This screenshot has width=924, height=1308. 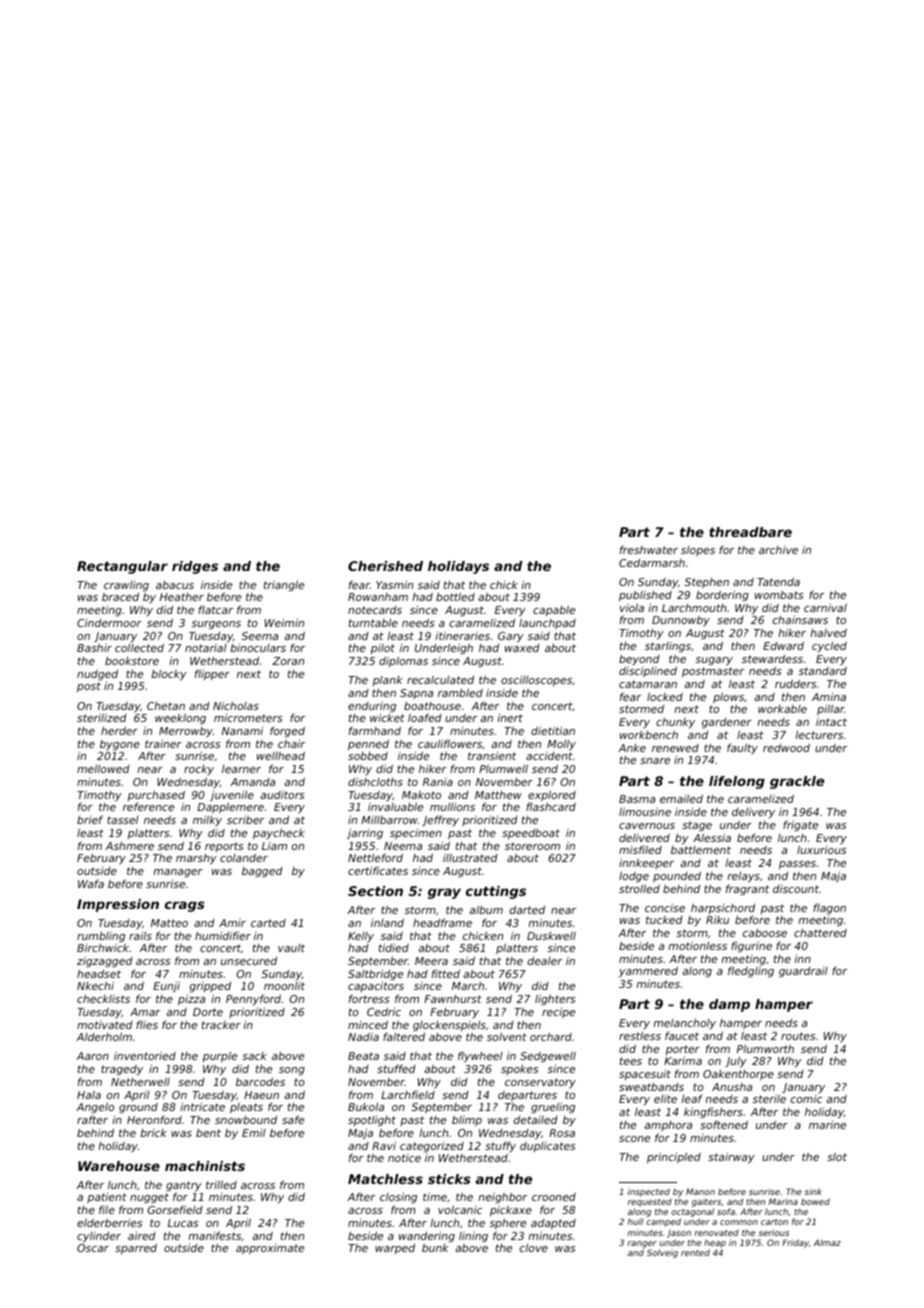 What do you see at coordinates (692, 1212) in the screenshot?
I see `octagonal` at bounding box center [692, 1212].
